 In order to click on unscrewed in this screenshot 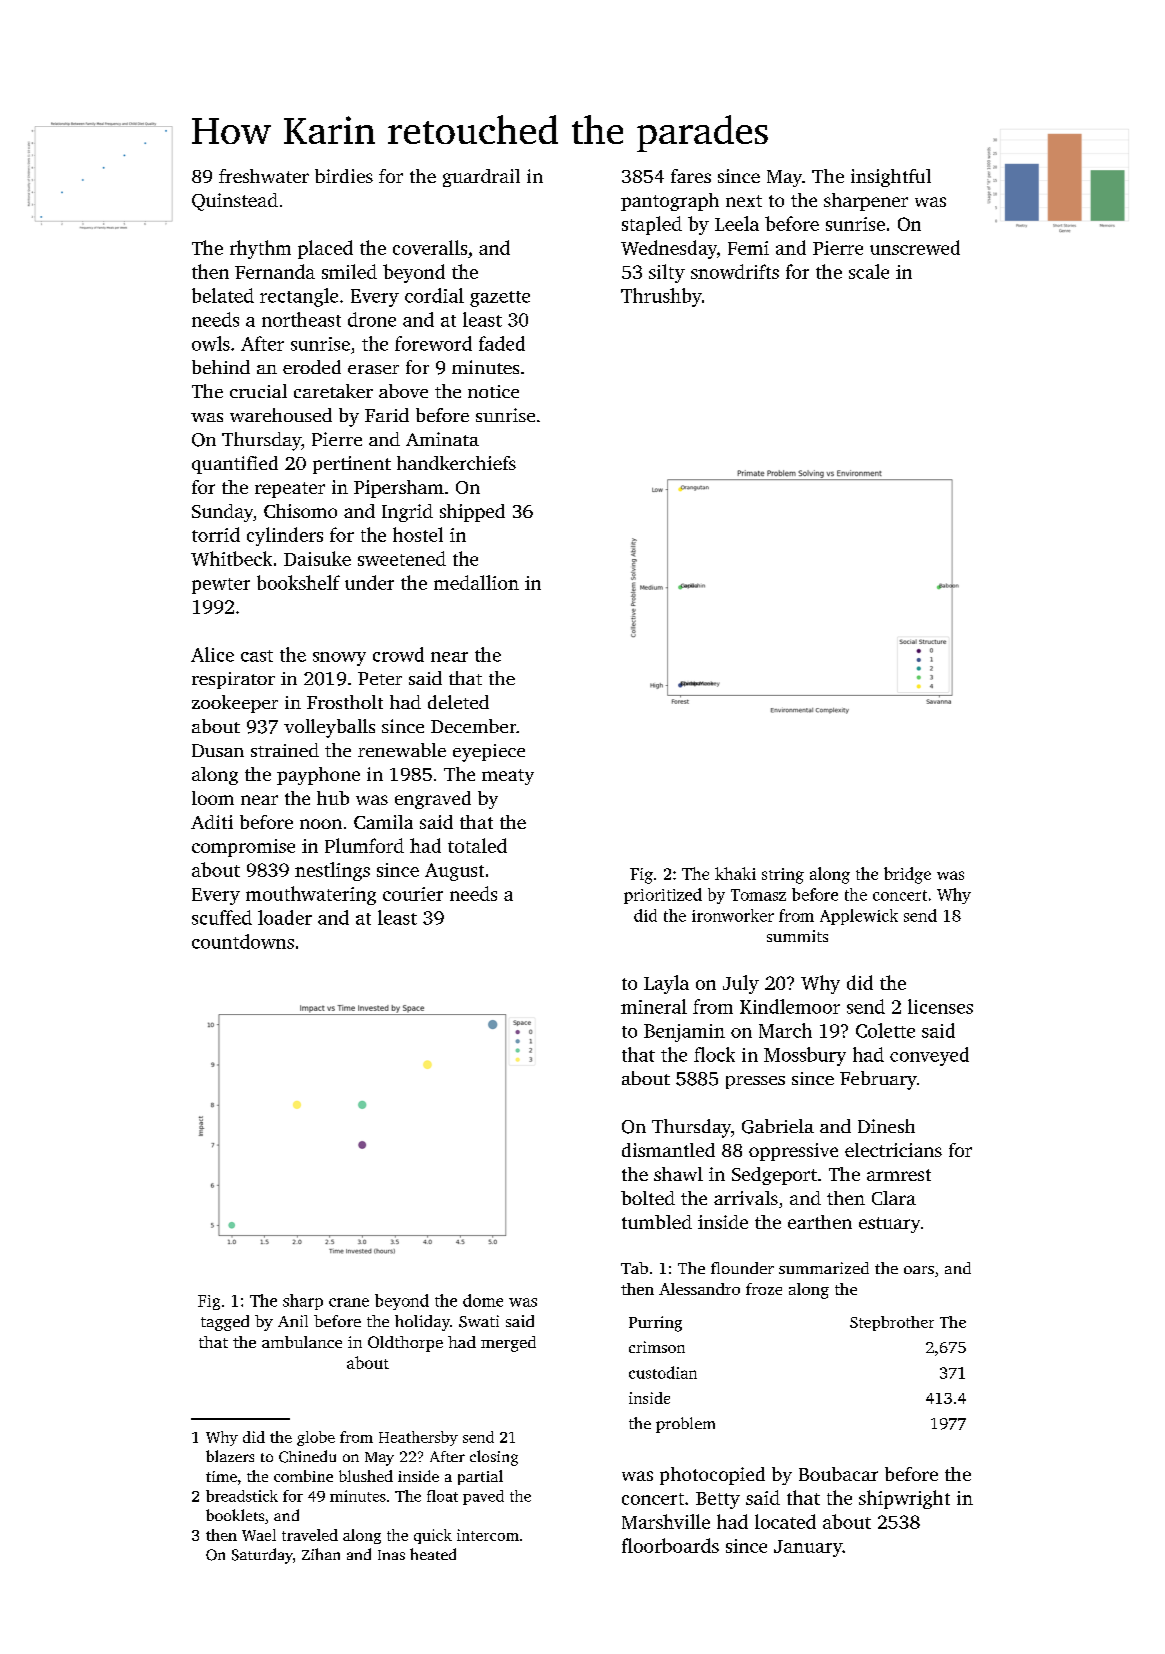, I will do `click(915, 247)`.
